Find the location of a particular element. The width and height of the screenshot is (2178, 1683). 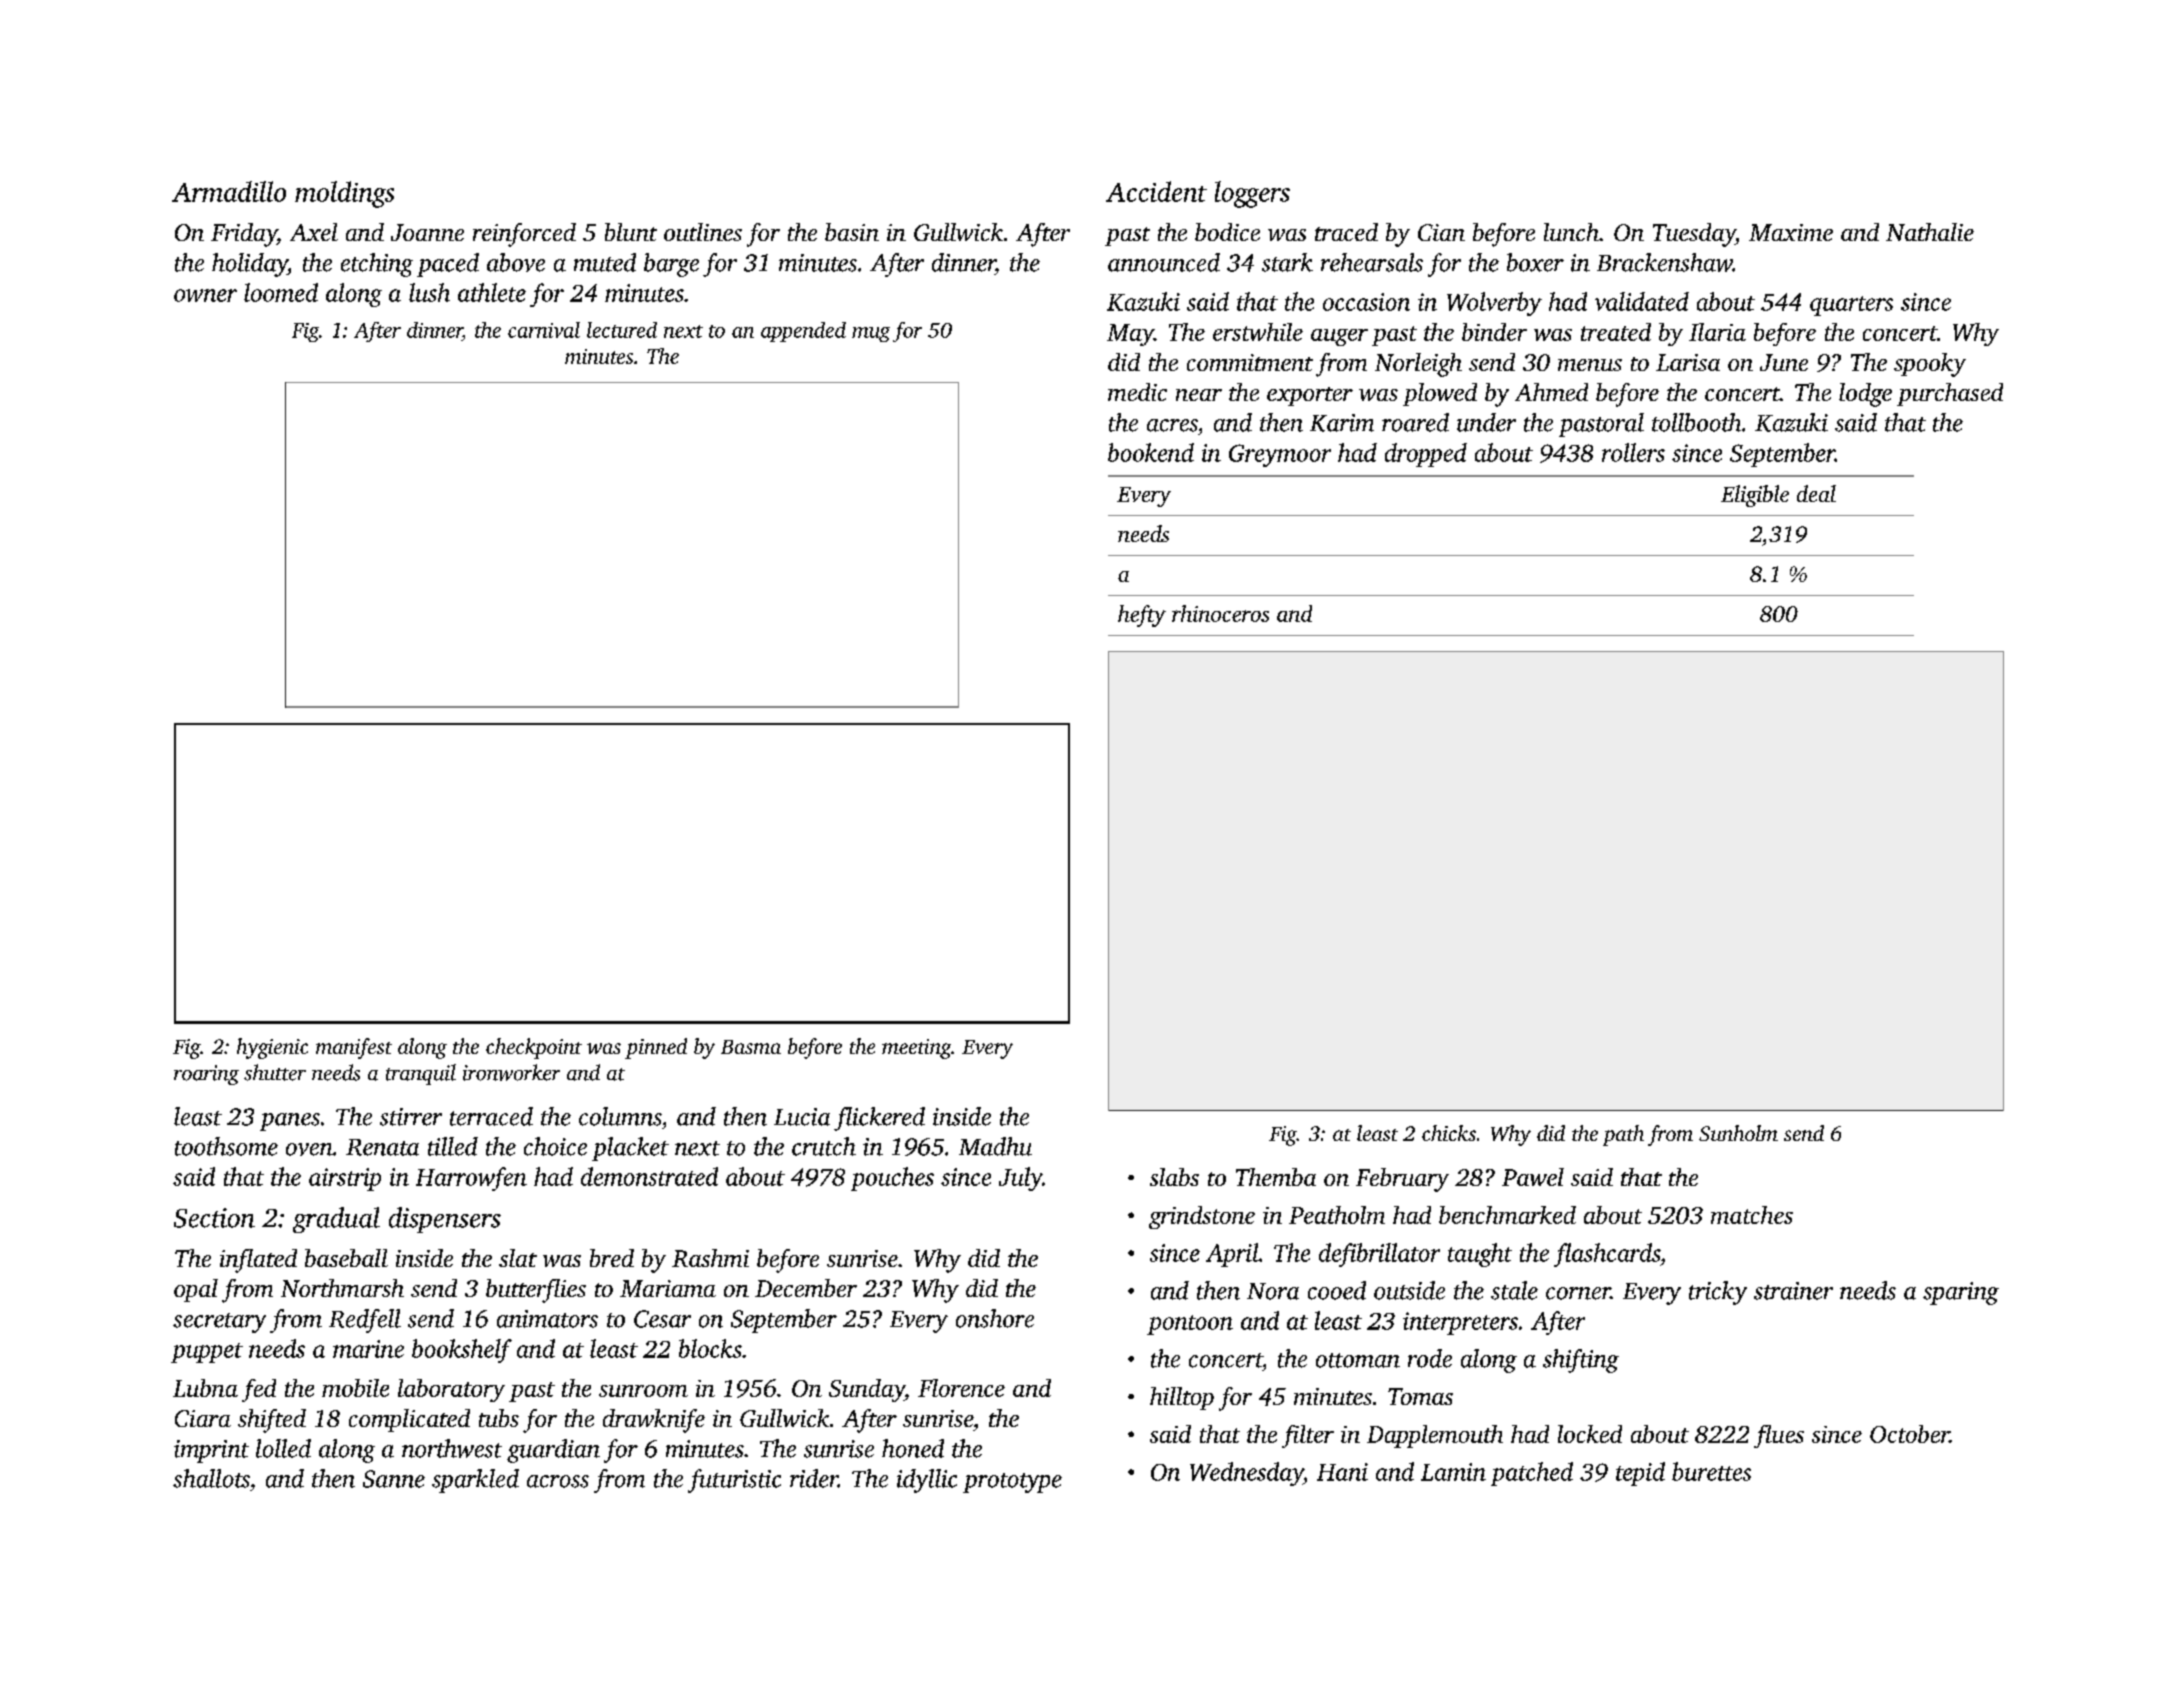

tepid is located at coordinates (1640, 1474).
